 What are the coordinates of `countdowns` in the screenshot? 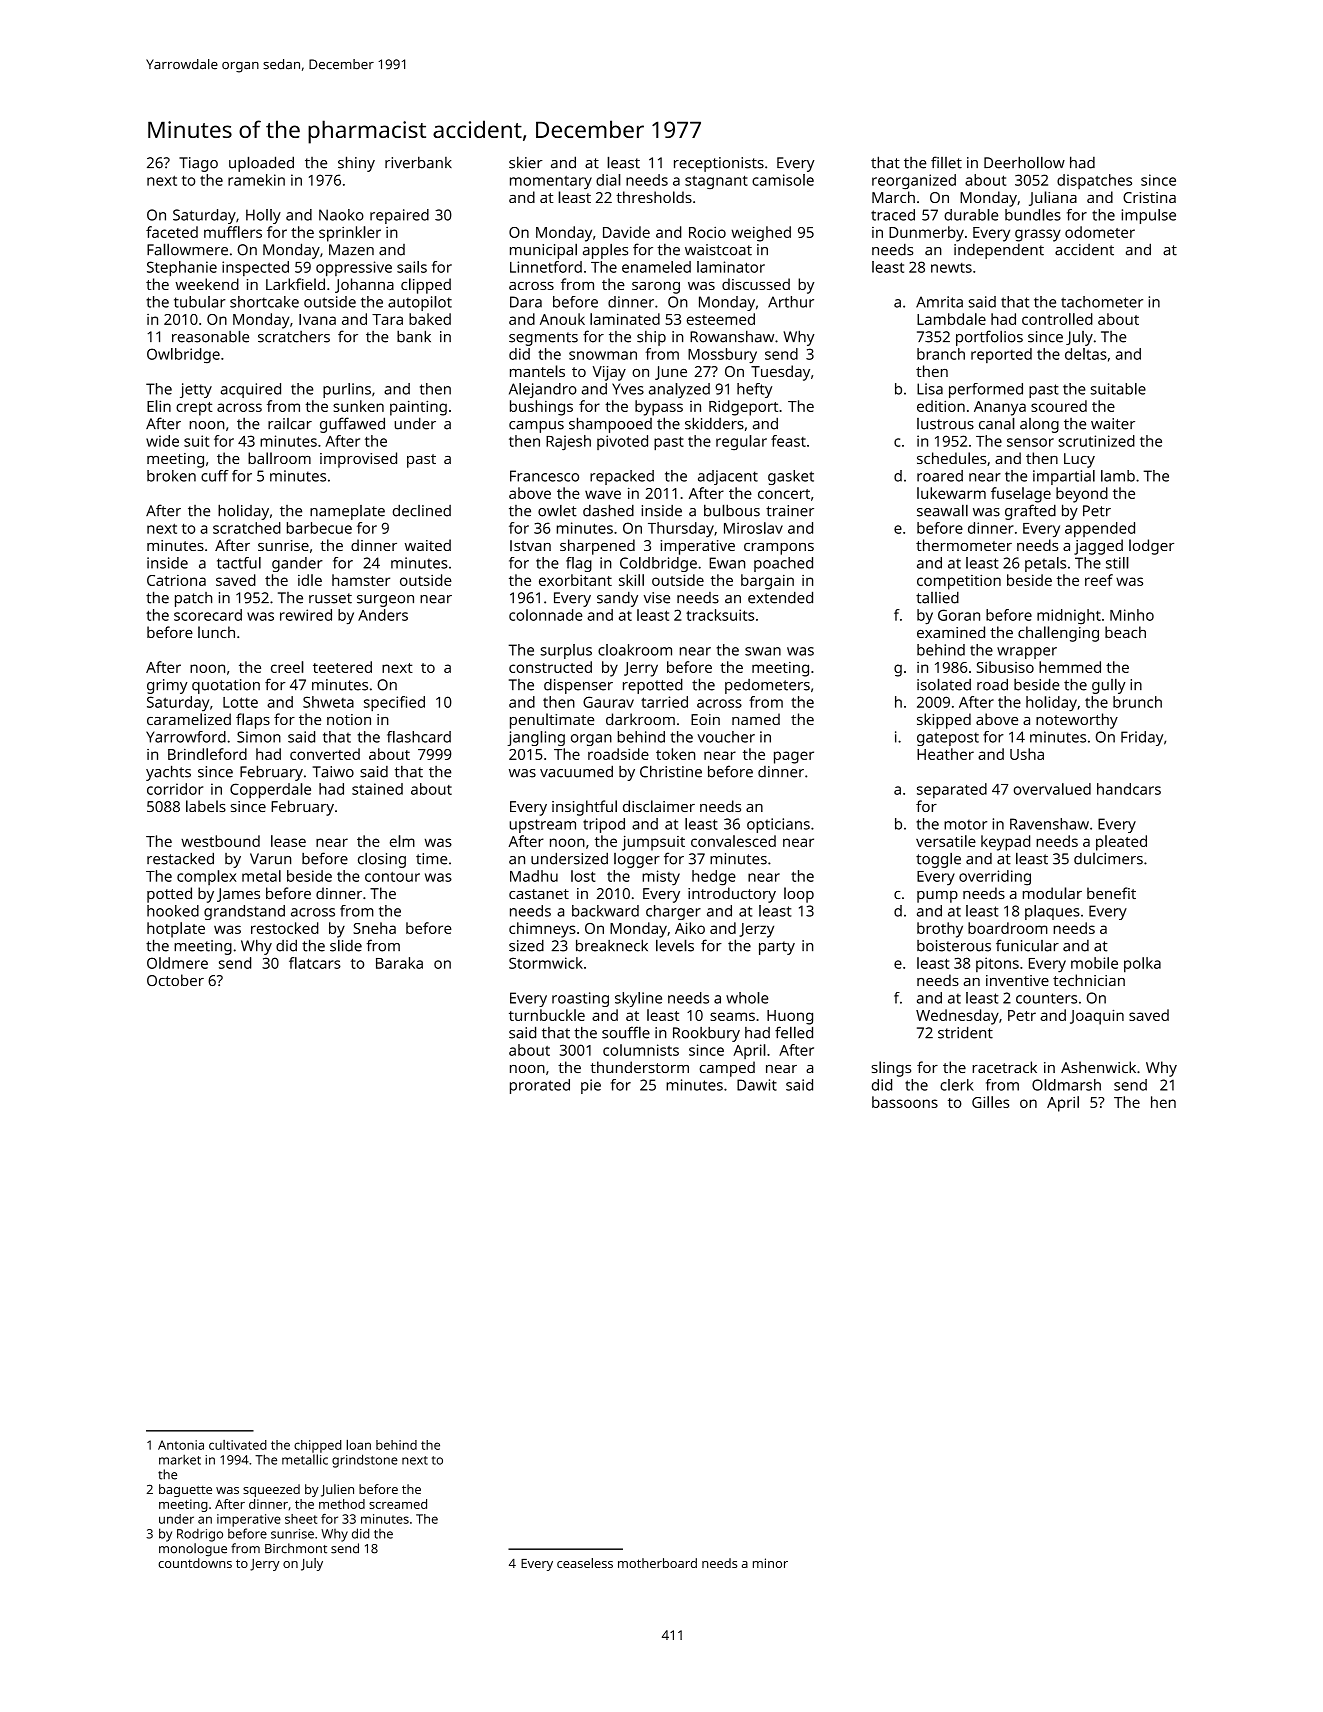 It's located at (195, 1563).
